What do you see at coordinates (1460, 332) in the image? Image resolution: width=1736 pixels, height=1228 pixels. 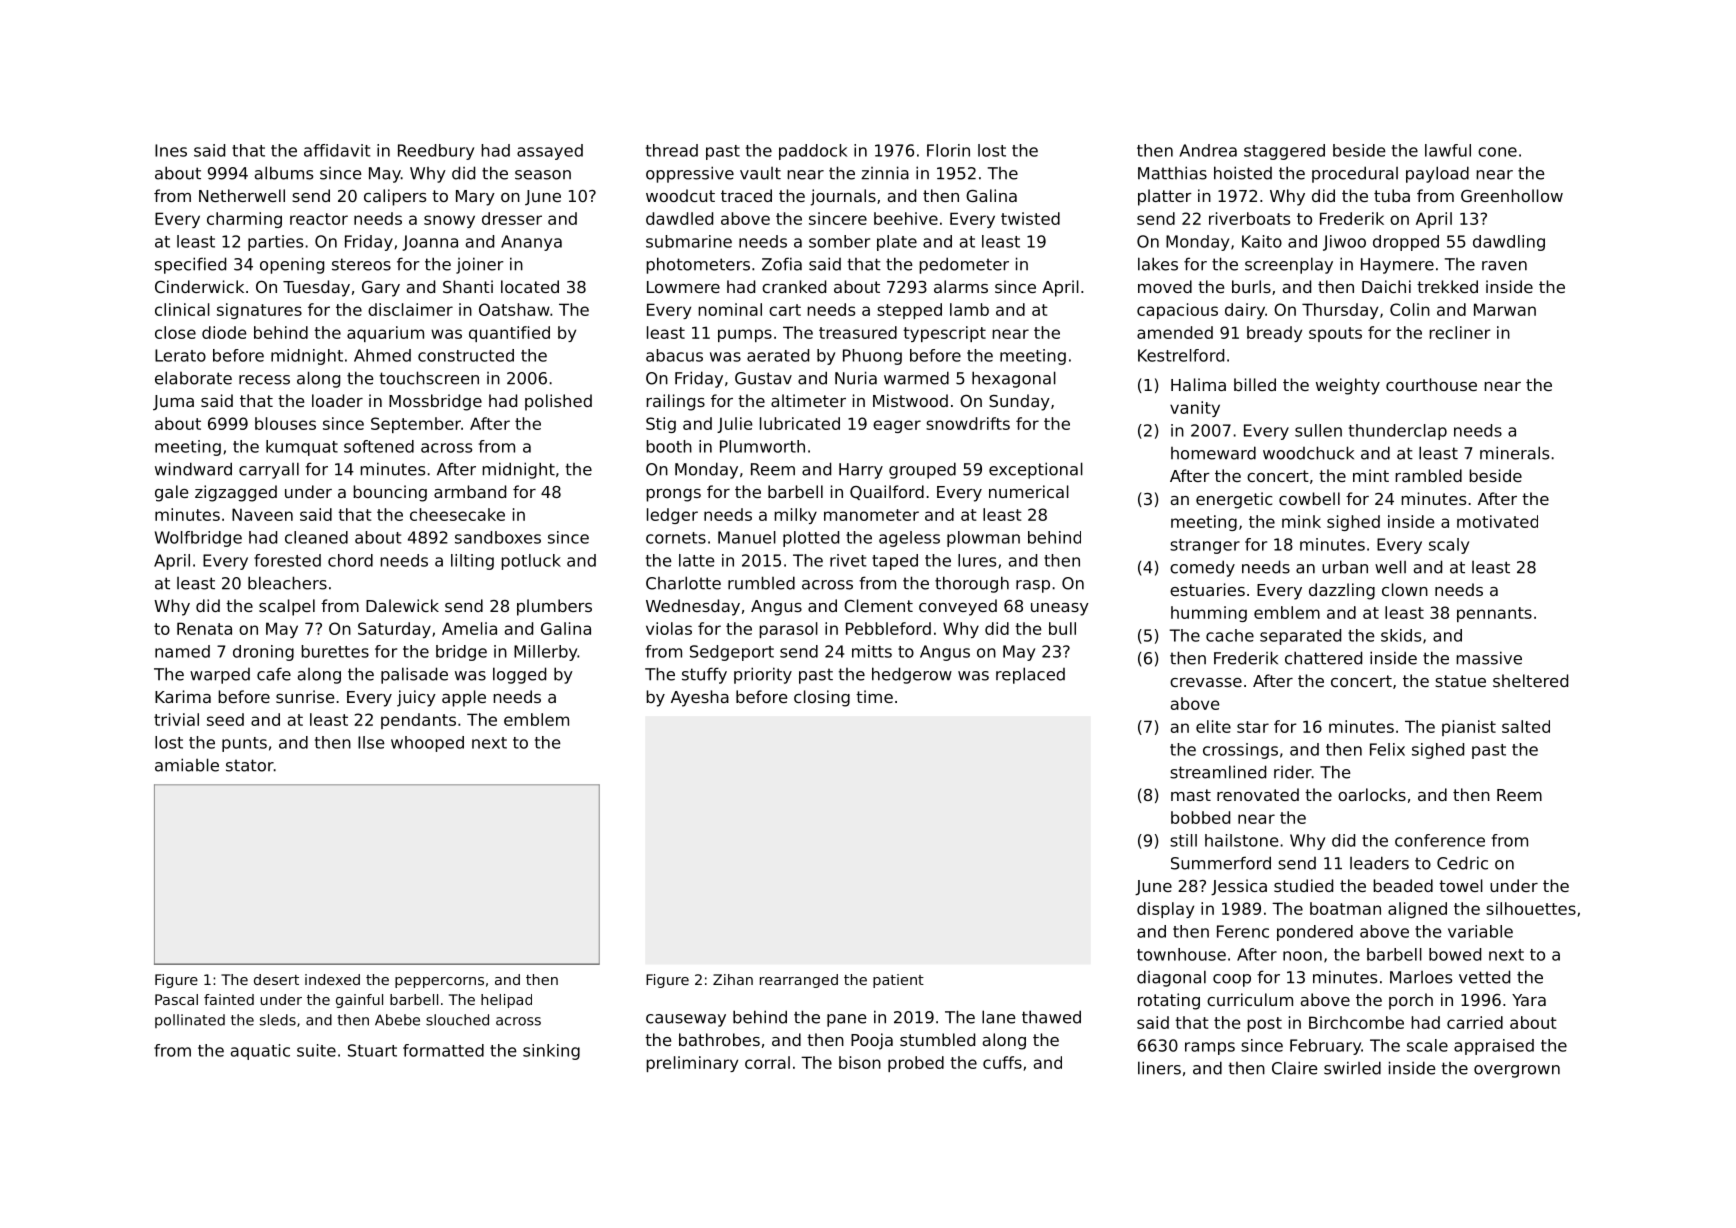 I see `recliner` at bounding box center [1460, 332].
